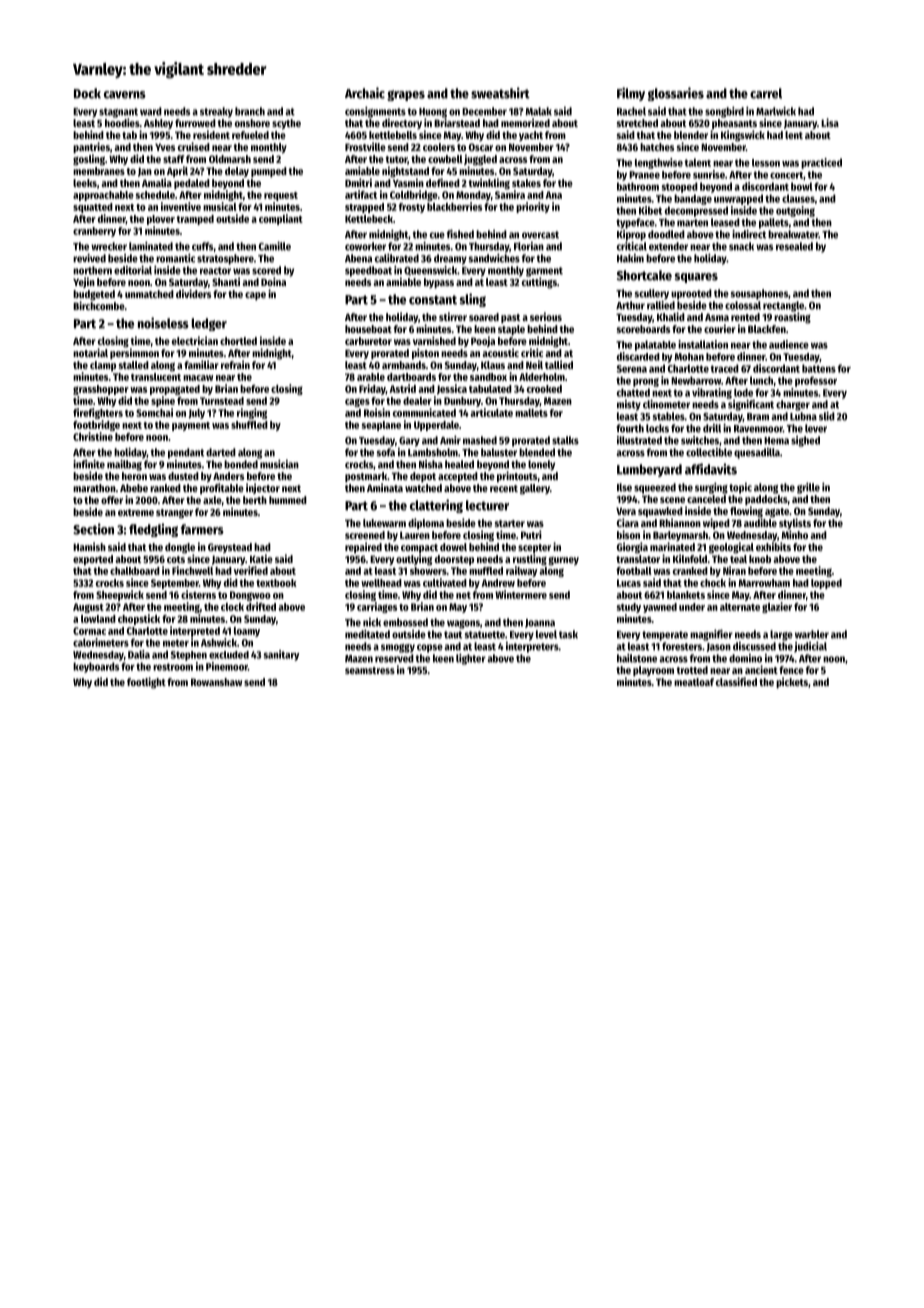 This screenshot has width=924, height=1308. What do you see at coordinates (118, 113) in the screenshot?
I see `stagnant` at bounding box center [118, 113].
